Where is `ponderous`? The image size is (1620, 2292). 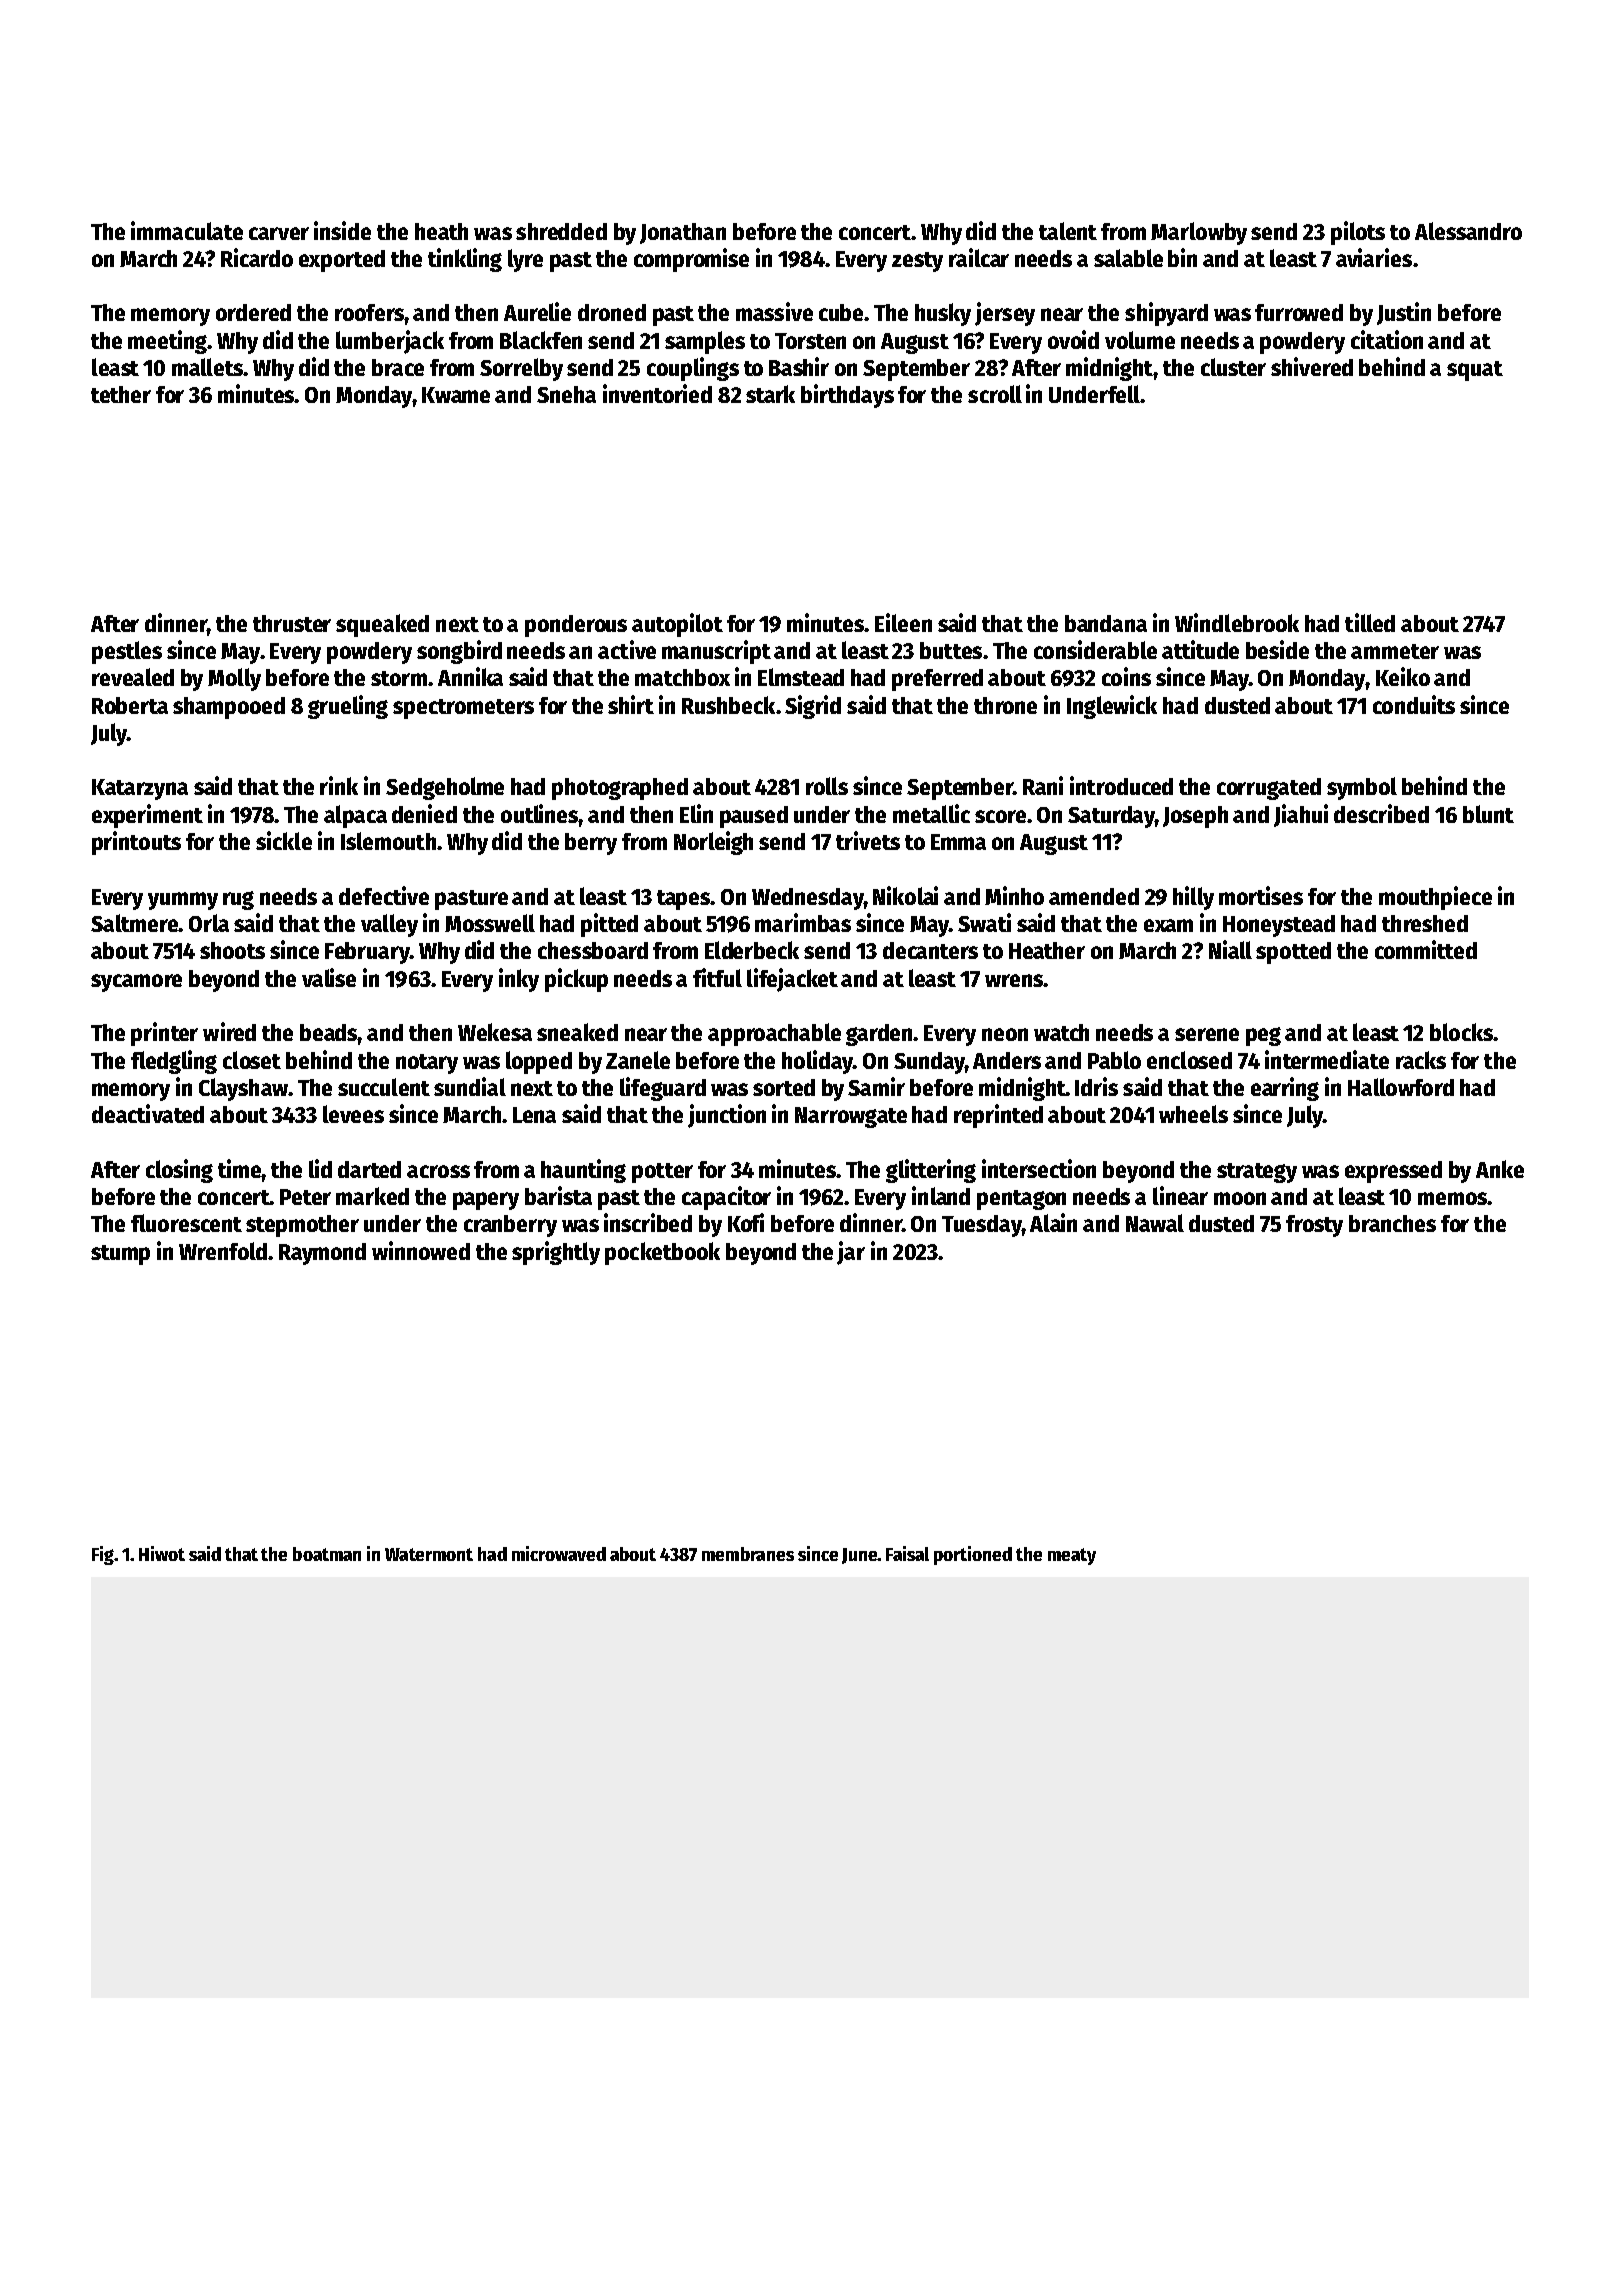
ponderous is located at coordinates (576, 626).
